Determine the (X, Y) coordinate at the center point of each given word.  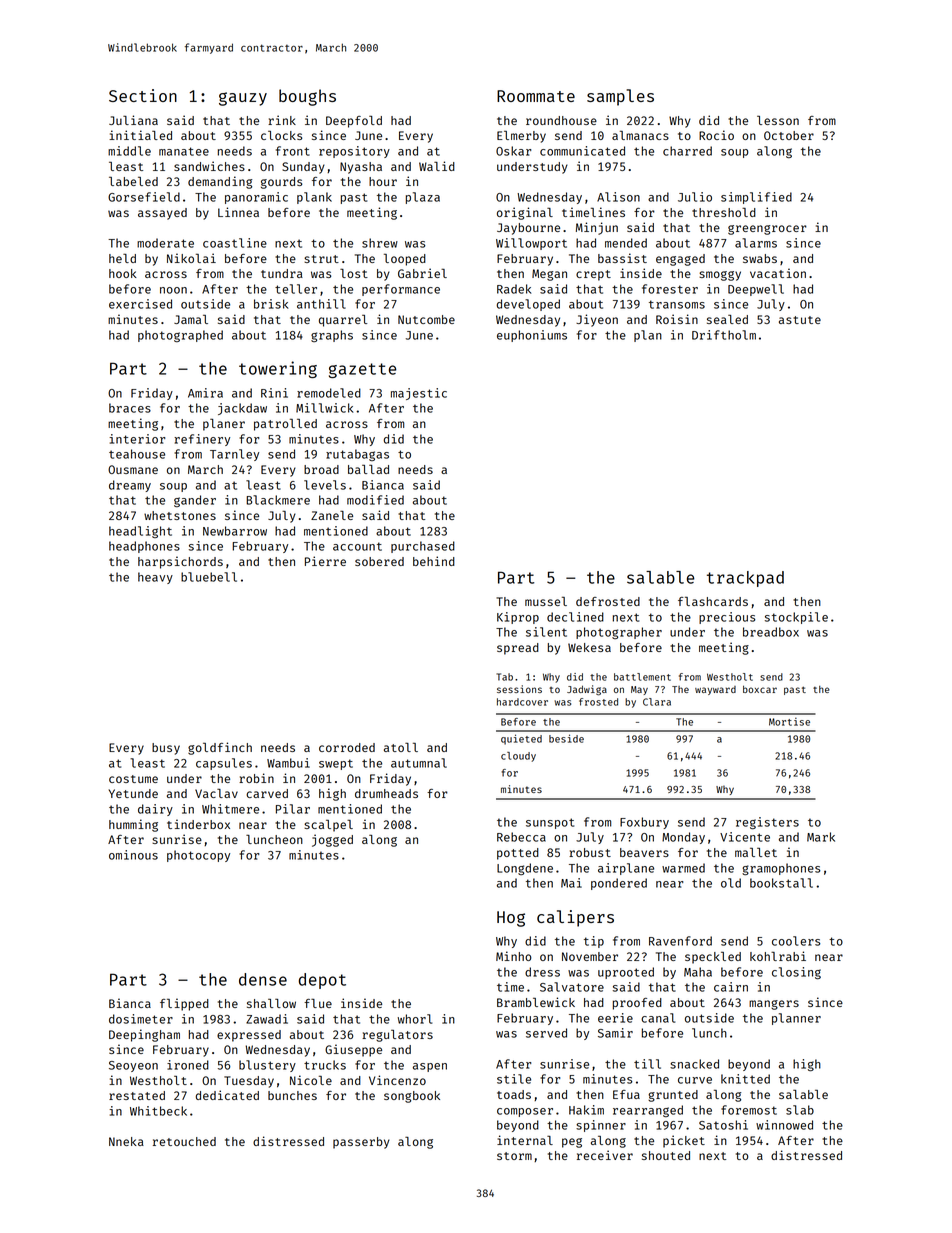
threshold (724, 212)
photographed (180, 336)
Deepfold (354, 121)
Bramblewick (536, 1002)
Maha (698, 972)
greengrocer (767, 230)
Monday (683, 838)
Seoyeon (133, 1066)
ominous (133, 855)
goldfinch (220, 748)
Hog (511, 919)
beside (566, 738)
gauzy (243, 99)
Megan (549, 275)
